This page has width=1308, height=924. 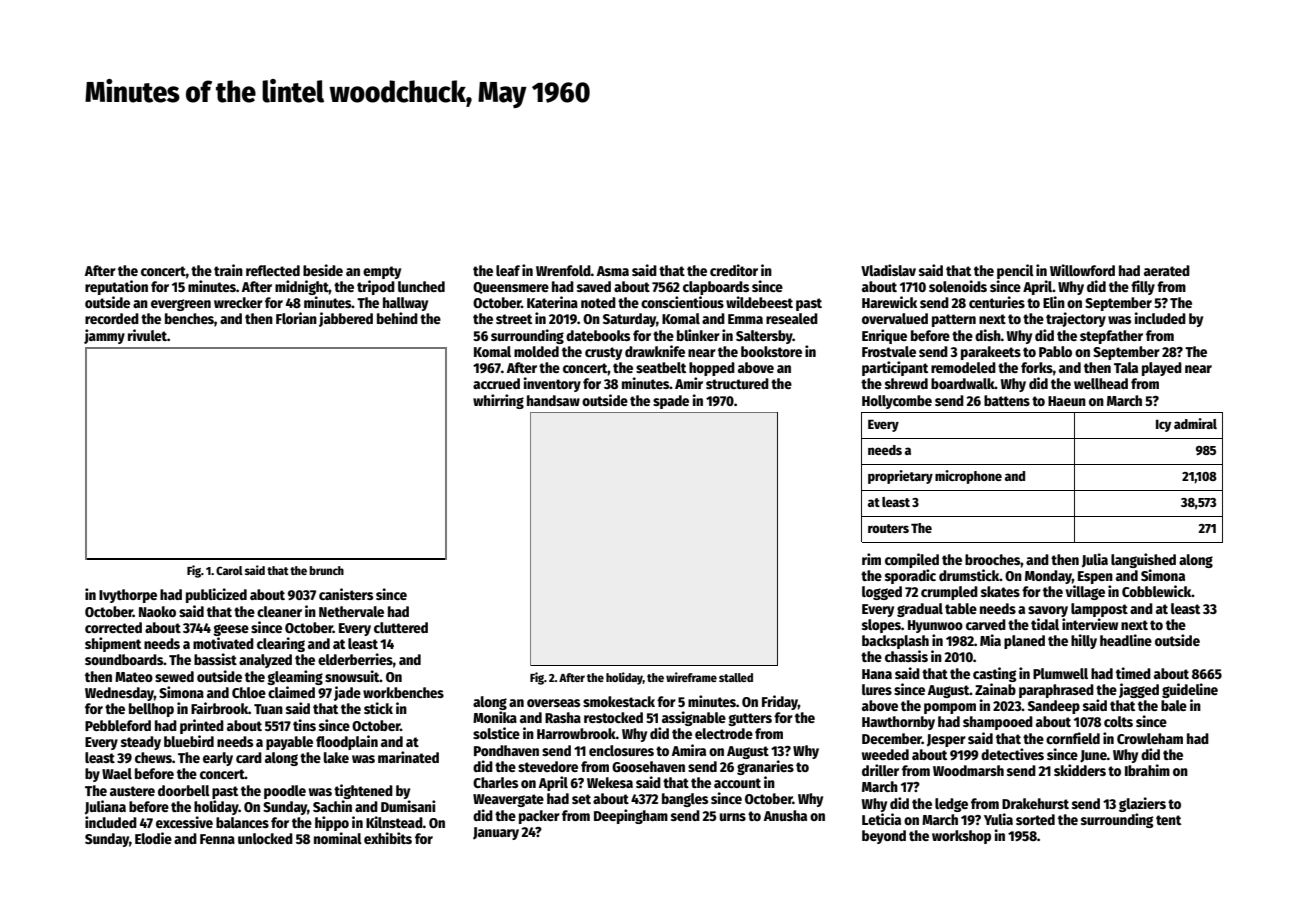 What do you see at coordinates (181, 305) in the page?
I see `evergreen` at bounding box center [181, 305].
